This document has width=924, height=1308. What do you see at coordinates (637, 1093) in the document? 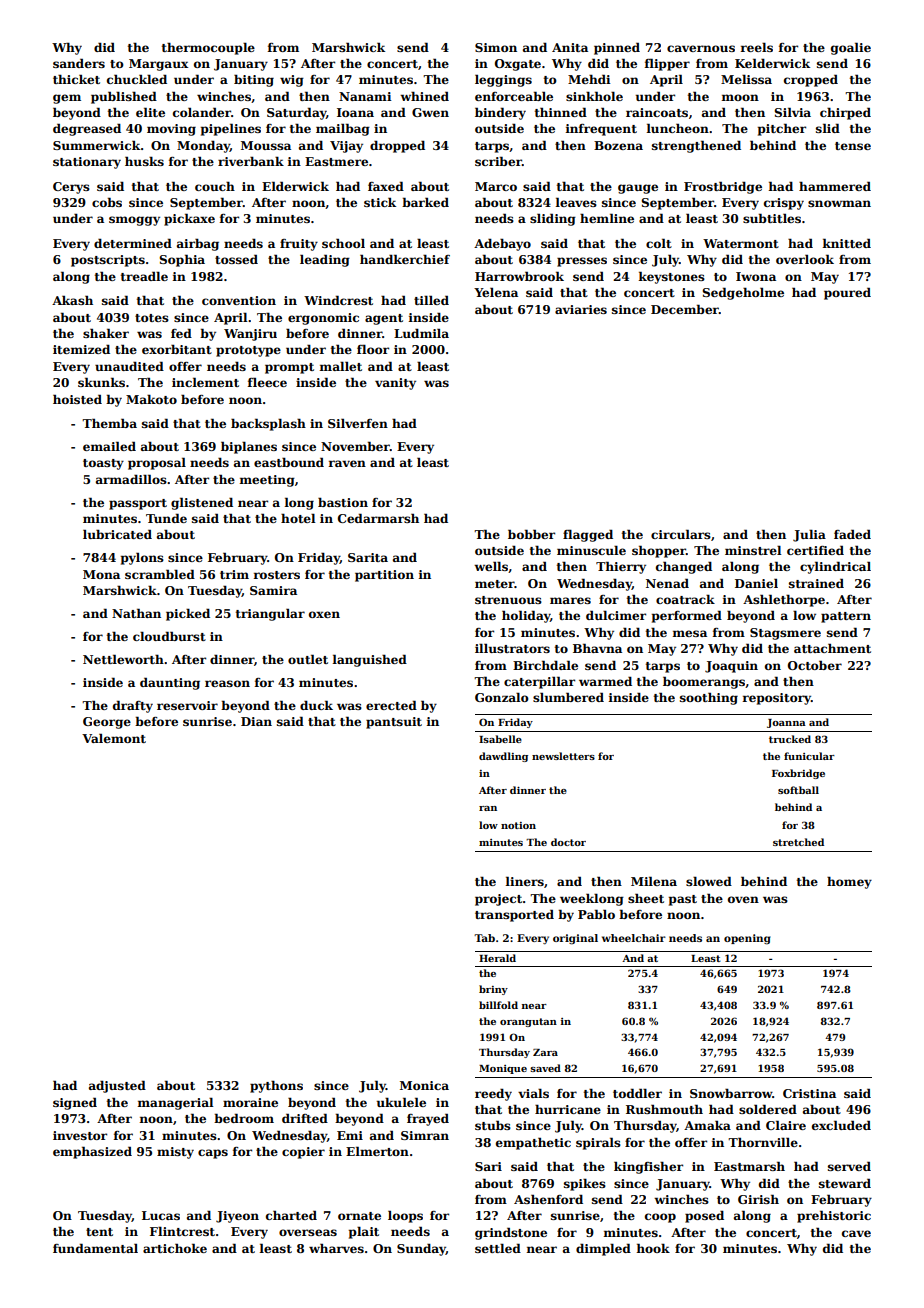
I see `toddler` at bounding box center [637, 1093].
